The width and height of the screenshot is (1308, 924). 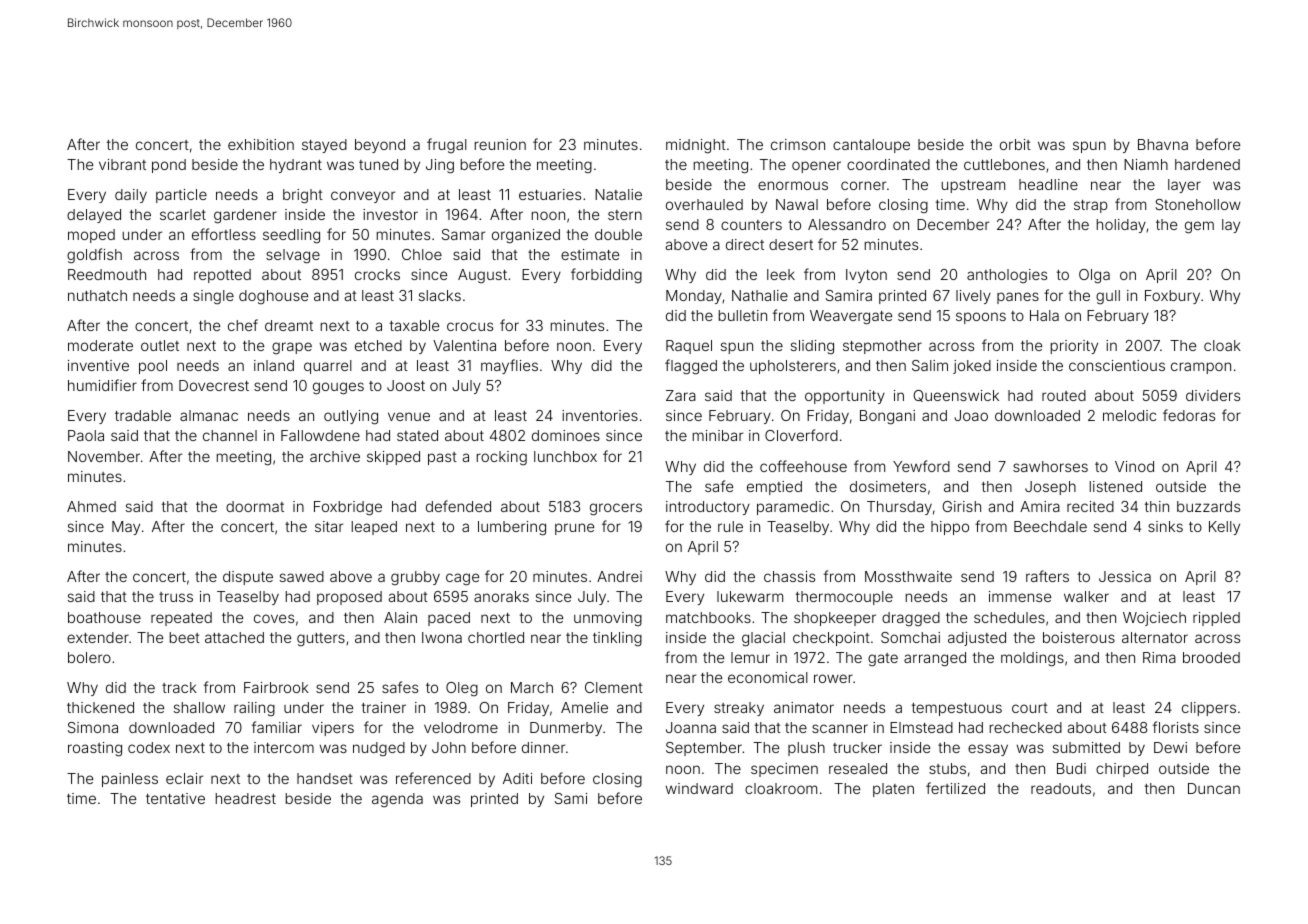 I want to click on tentative, so click(x=175, y=798).
